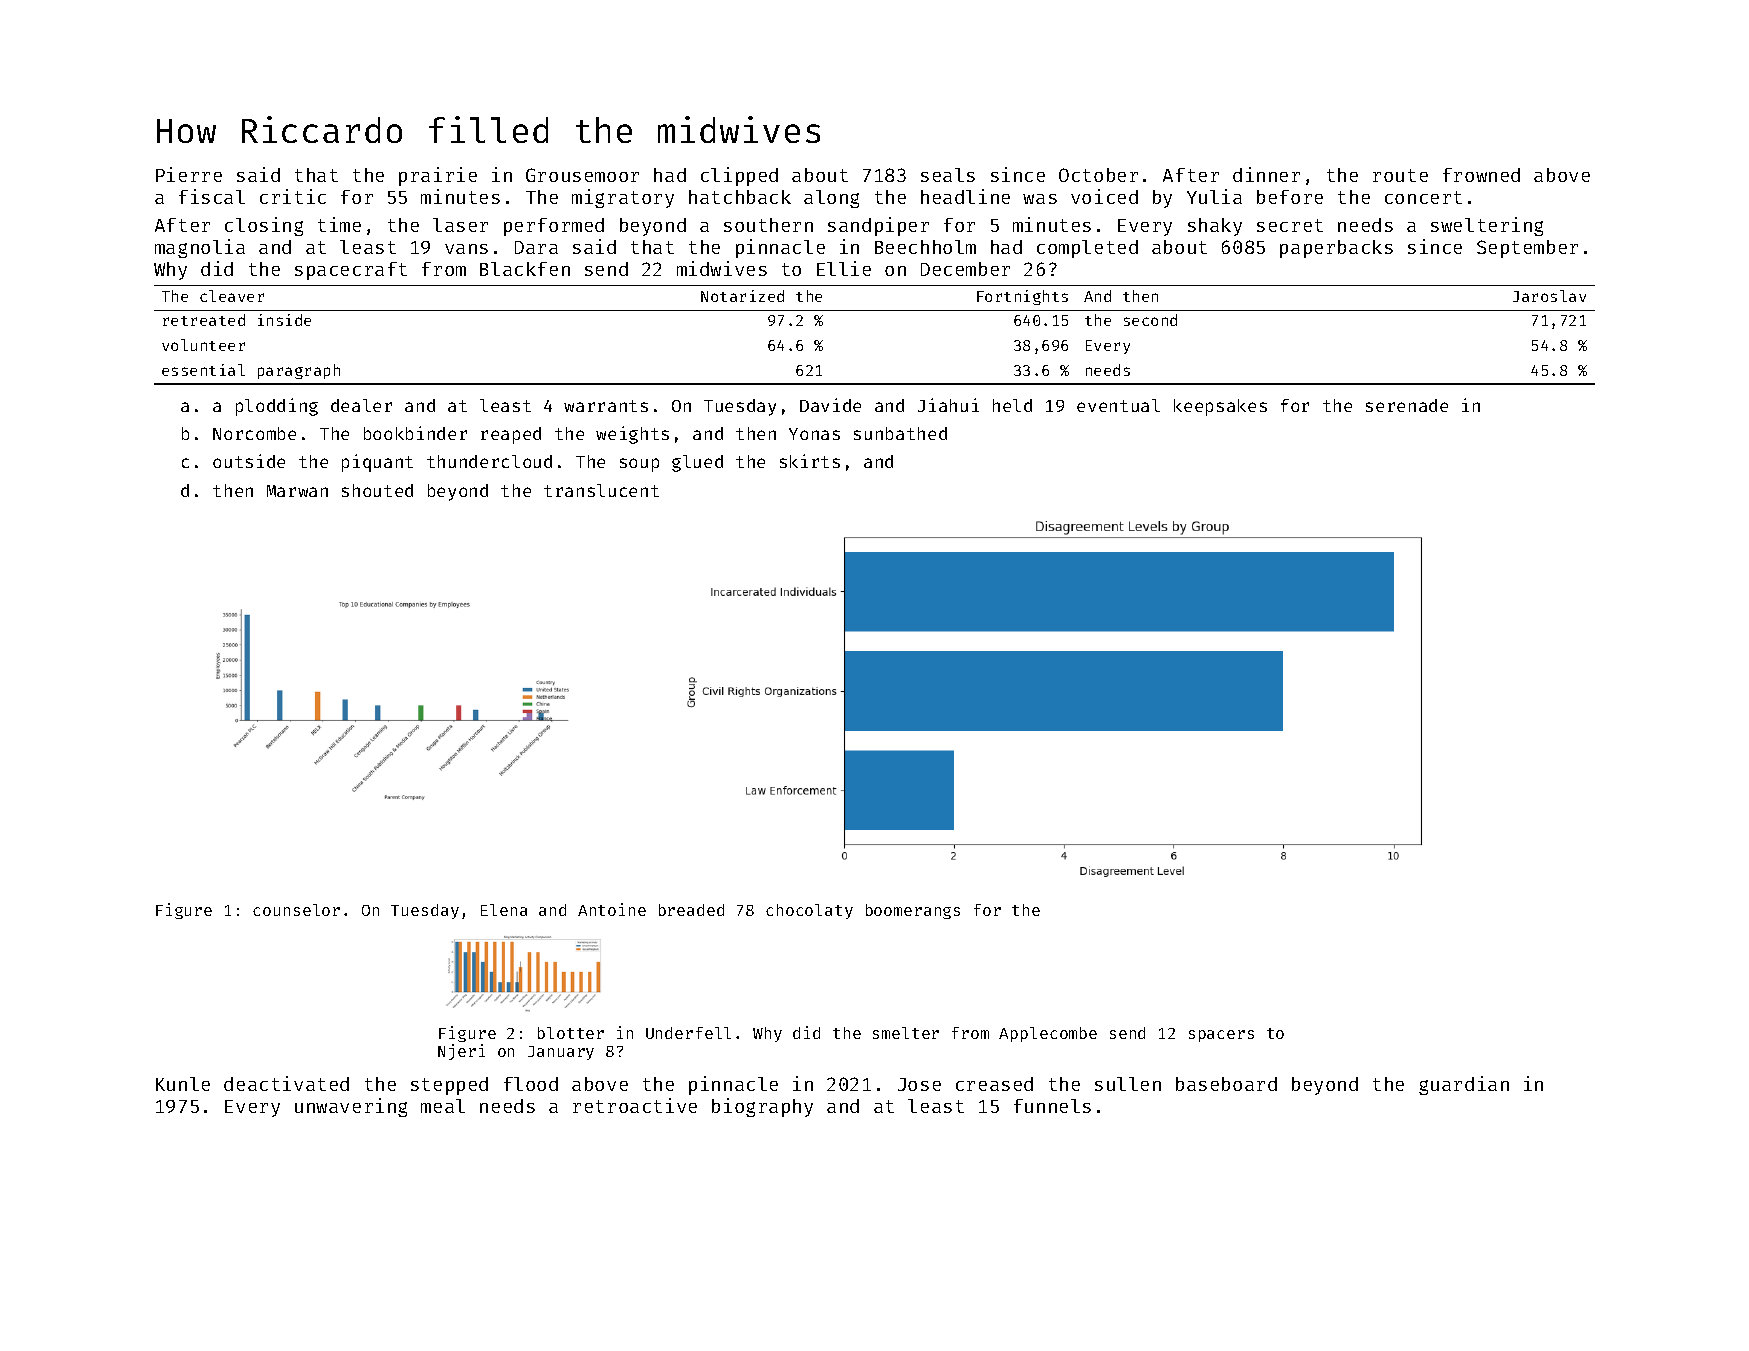 Image resolution: width=1749 pixels, height=1351 pixels. What do you see at coordinates (1423, 197) in the image?
I see `concert` at bounding box center [1423, 197].
